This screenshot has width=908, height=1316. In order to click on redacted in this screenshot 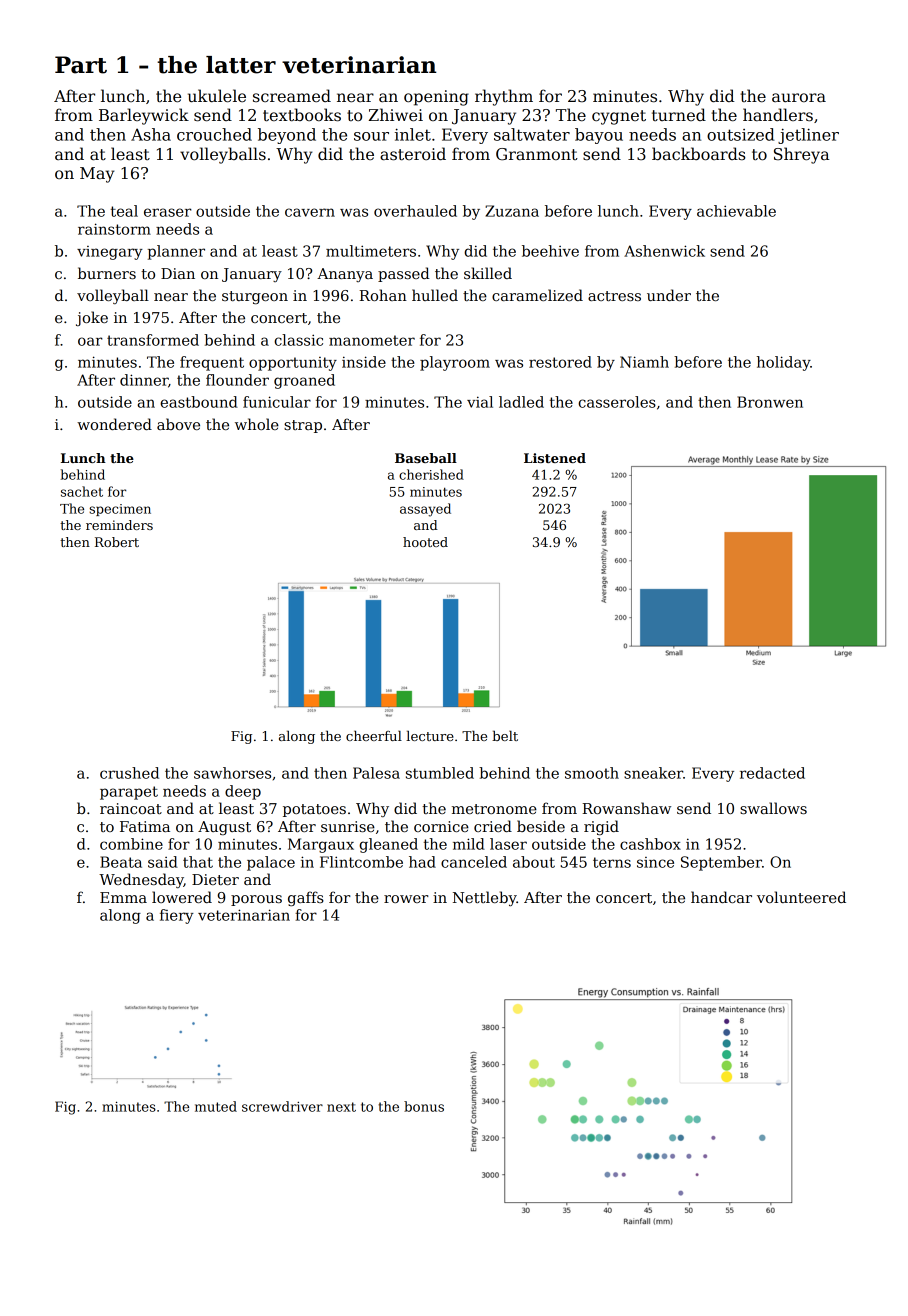, I will do `click(772, 773)`.
